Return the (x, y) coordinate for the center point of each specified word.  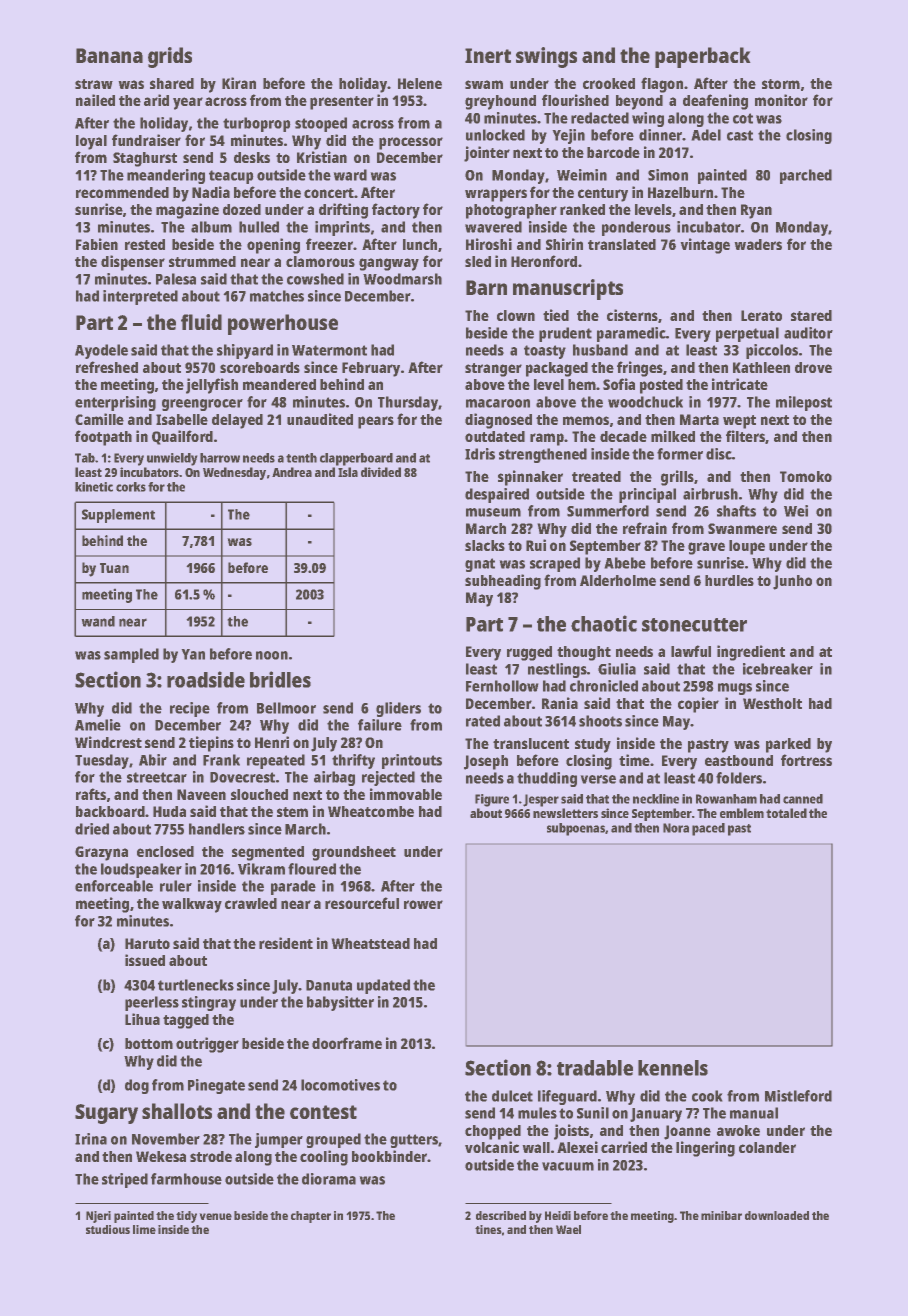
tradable (595, 1068)
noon (272, 655)
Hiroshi (489, 244)
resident (286, 943)
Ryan (756, 211)
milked (673, 436)
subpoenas (576, 829)
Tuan (114, 568)
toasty (545, 352)
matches (277, 296)
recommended (122, 192)
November (166, 1139)
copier (698, 705)
